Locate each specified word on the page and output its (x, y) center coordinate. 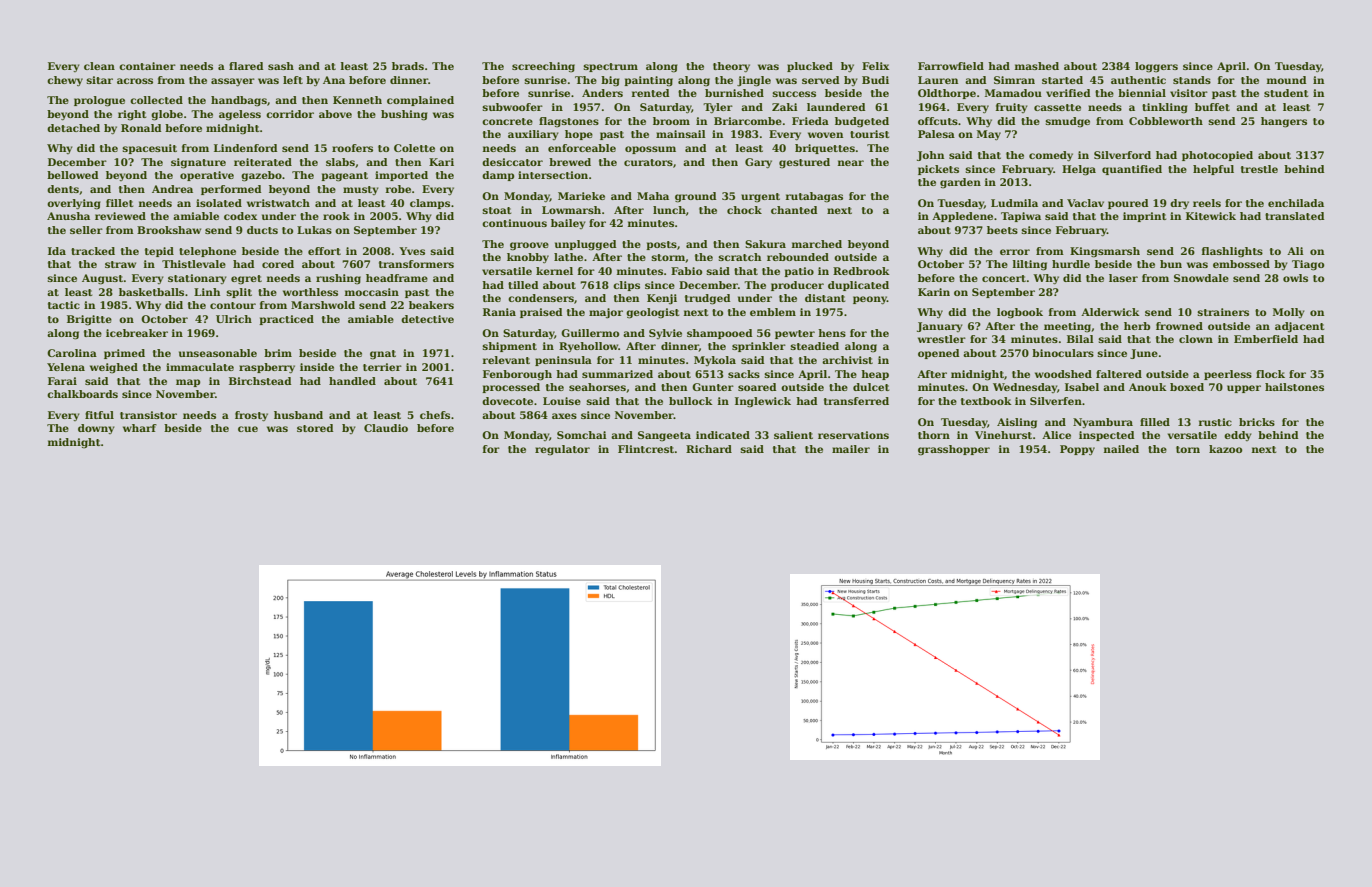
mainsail (681, 134)
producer (797, 286)
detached (73, 128)
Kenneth (357, 100)
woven (825, 135)
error (1015, 252)
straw (120, 264)
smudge (1067, 122)
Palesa (936, 134)
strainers (1223, 312)
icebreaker (137, 333)
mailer (851, 449)
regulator (562, 450)
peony (870, 300)
